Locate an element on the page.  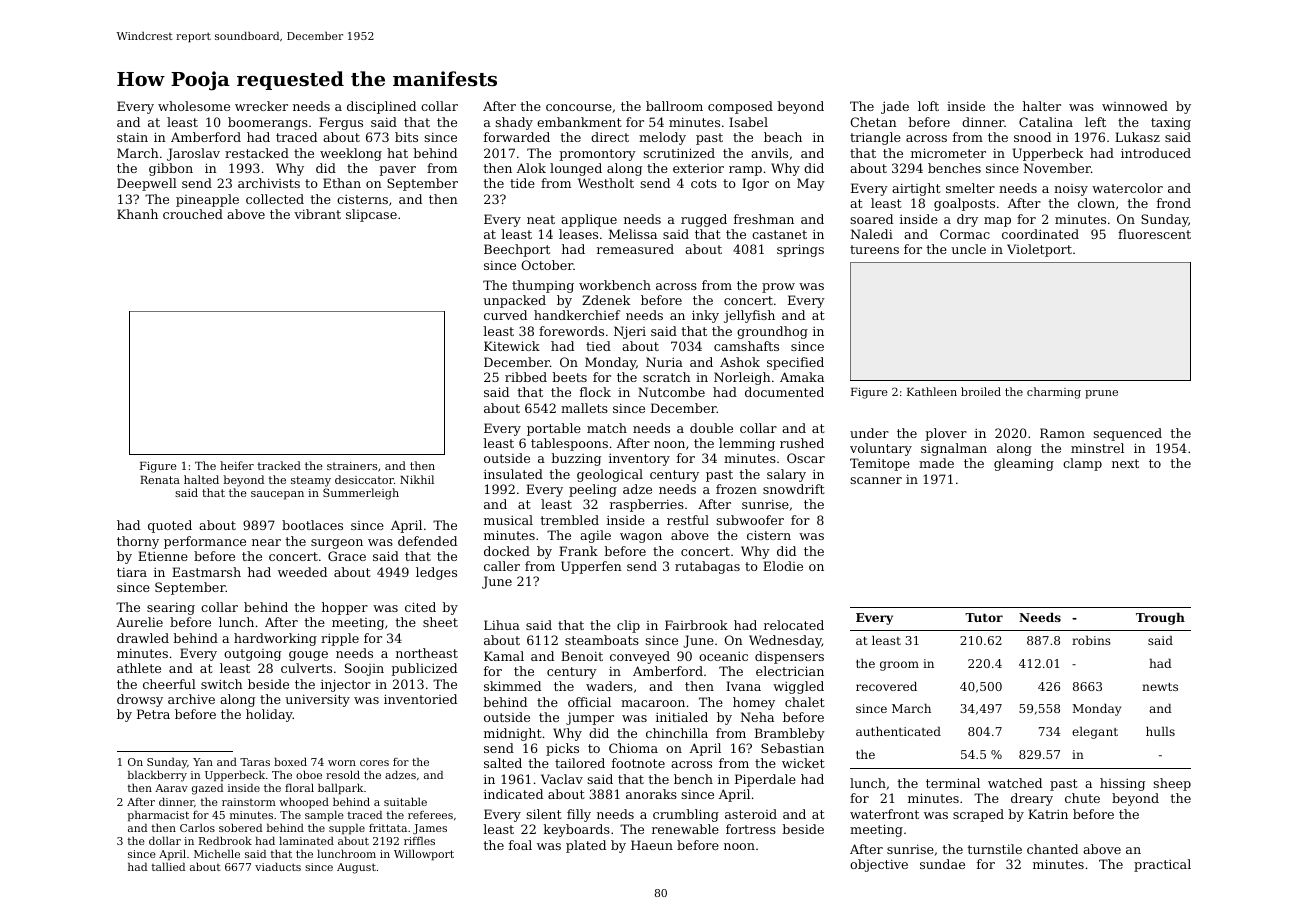
viaducts is located at coordinates (278, 866).
